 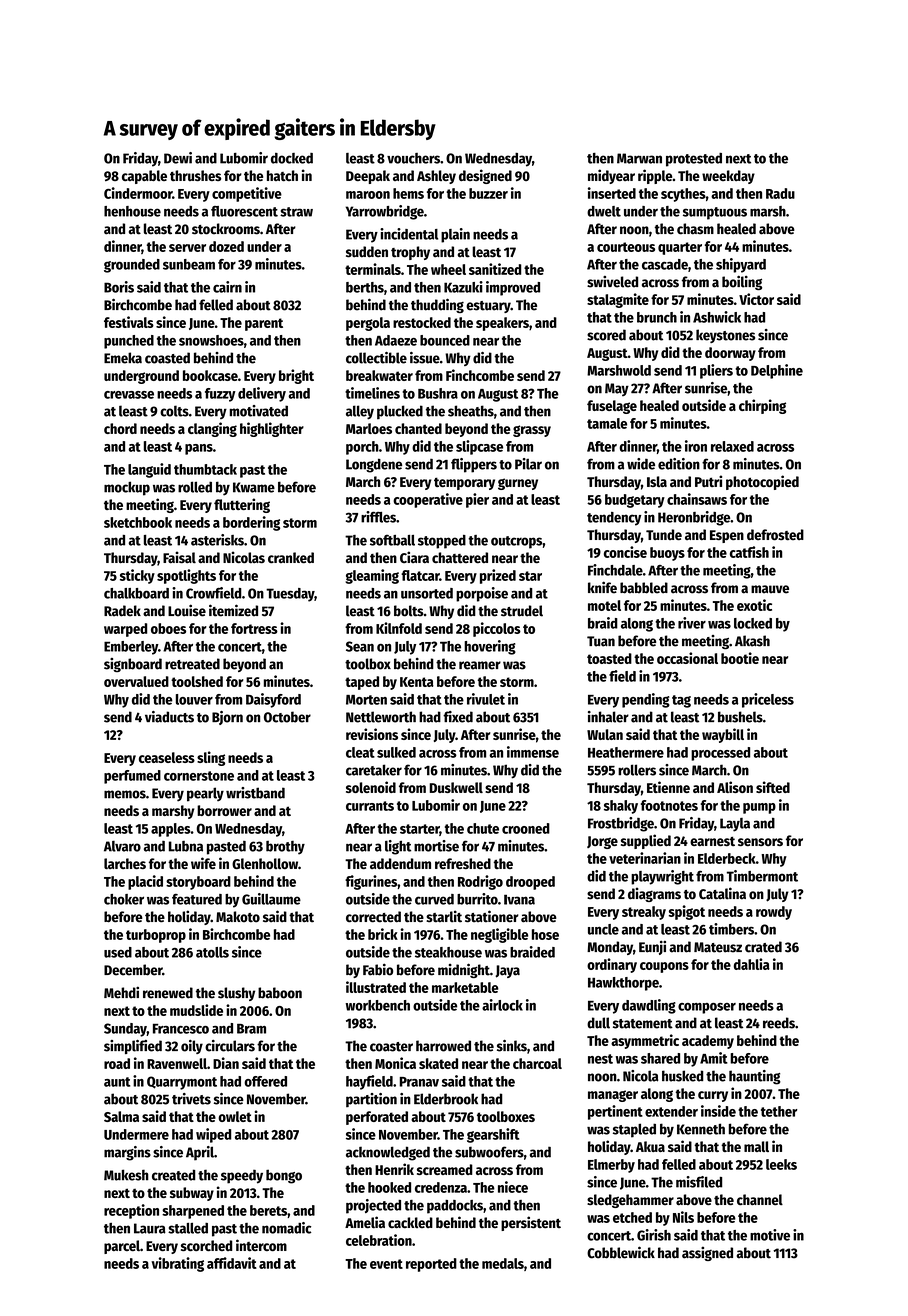 I want to click on vouchers, so click(x=413, y=158).
